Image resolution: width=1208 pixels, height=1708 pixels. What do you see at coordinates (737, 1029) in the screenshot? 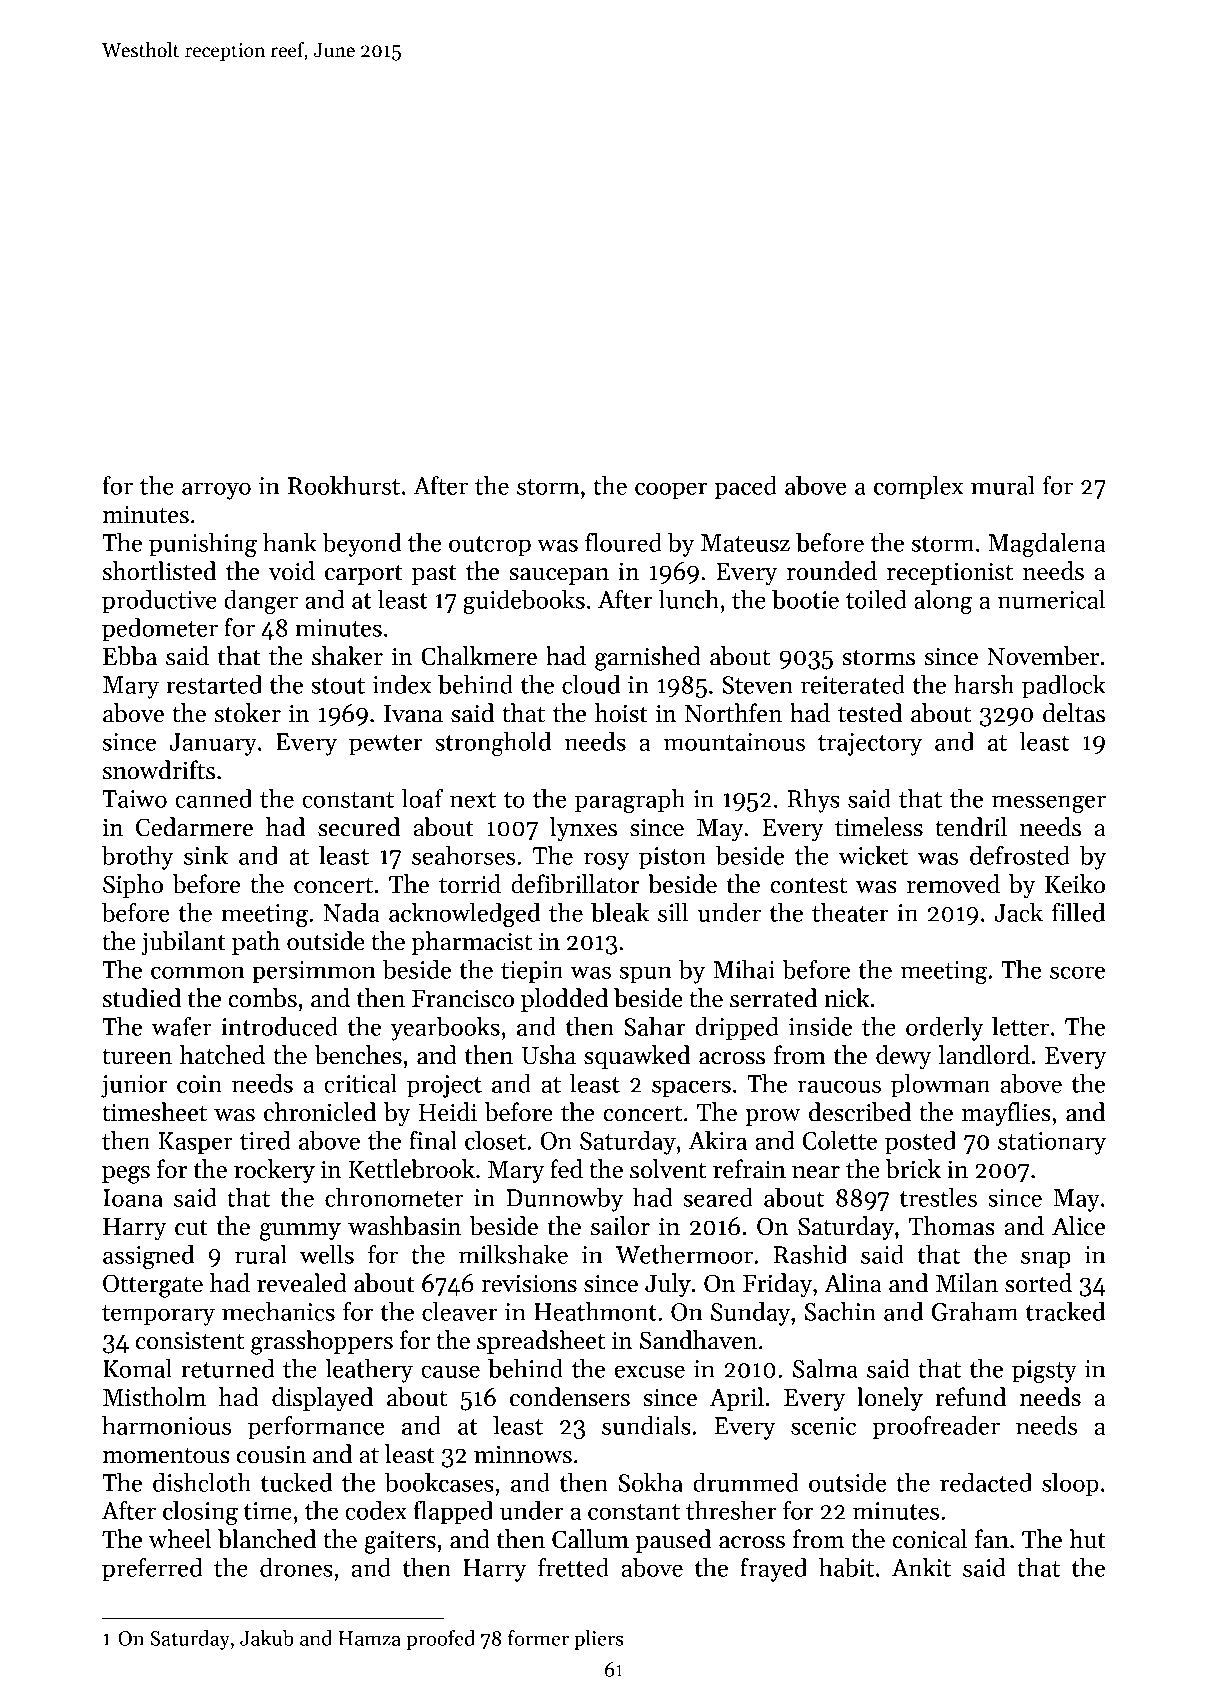
I see `dripped` at bounding box center [737, 1029].
